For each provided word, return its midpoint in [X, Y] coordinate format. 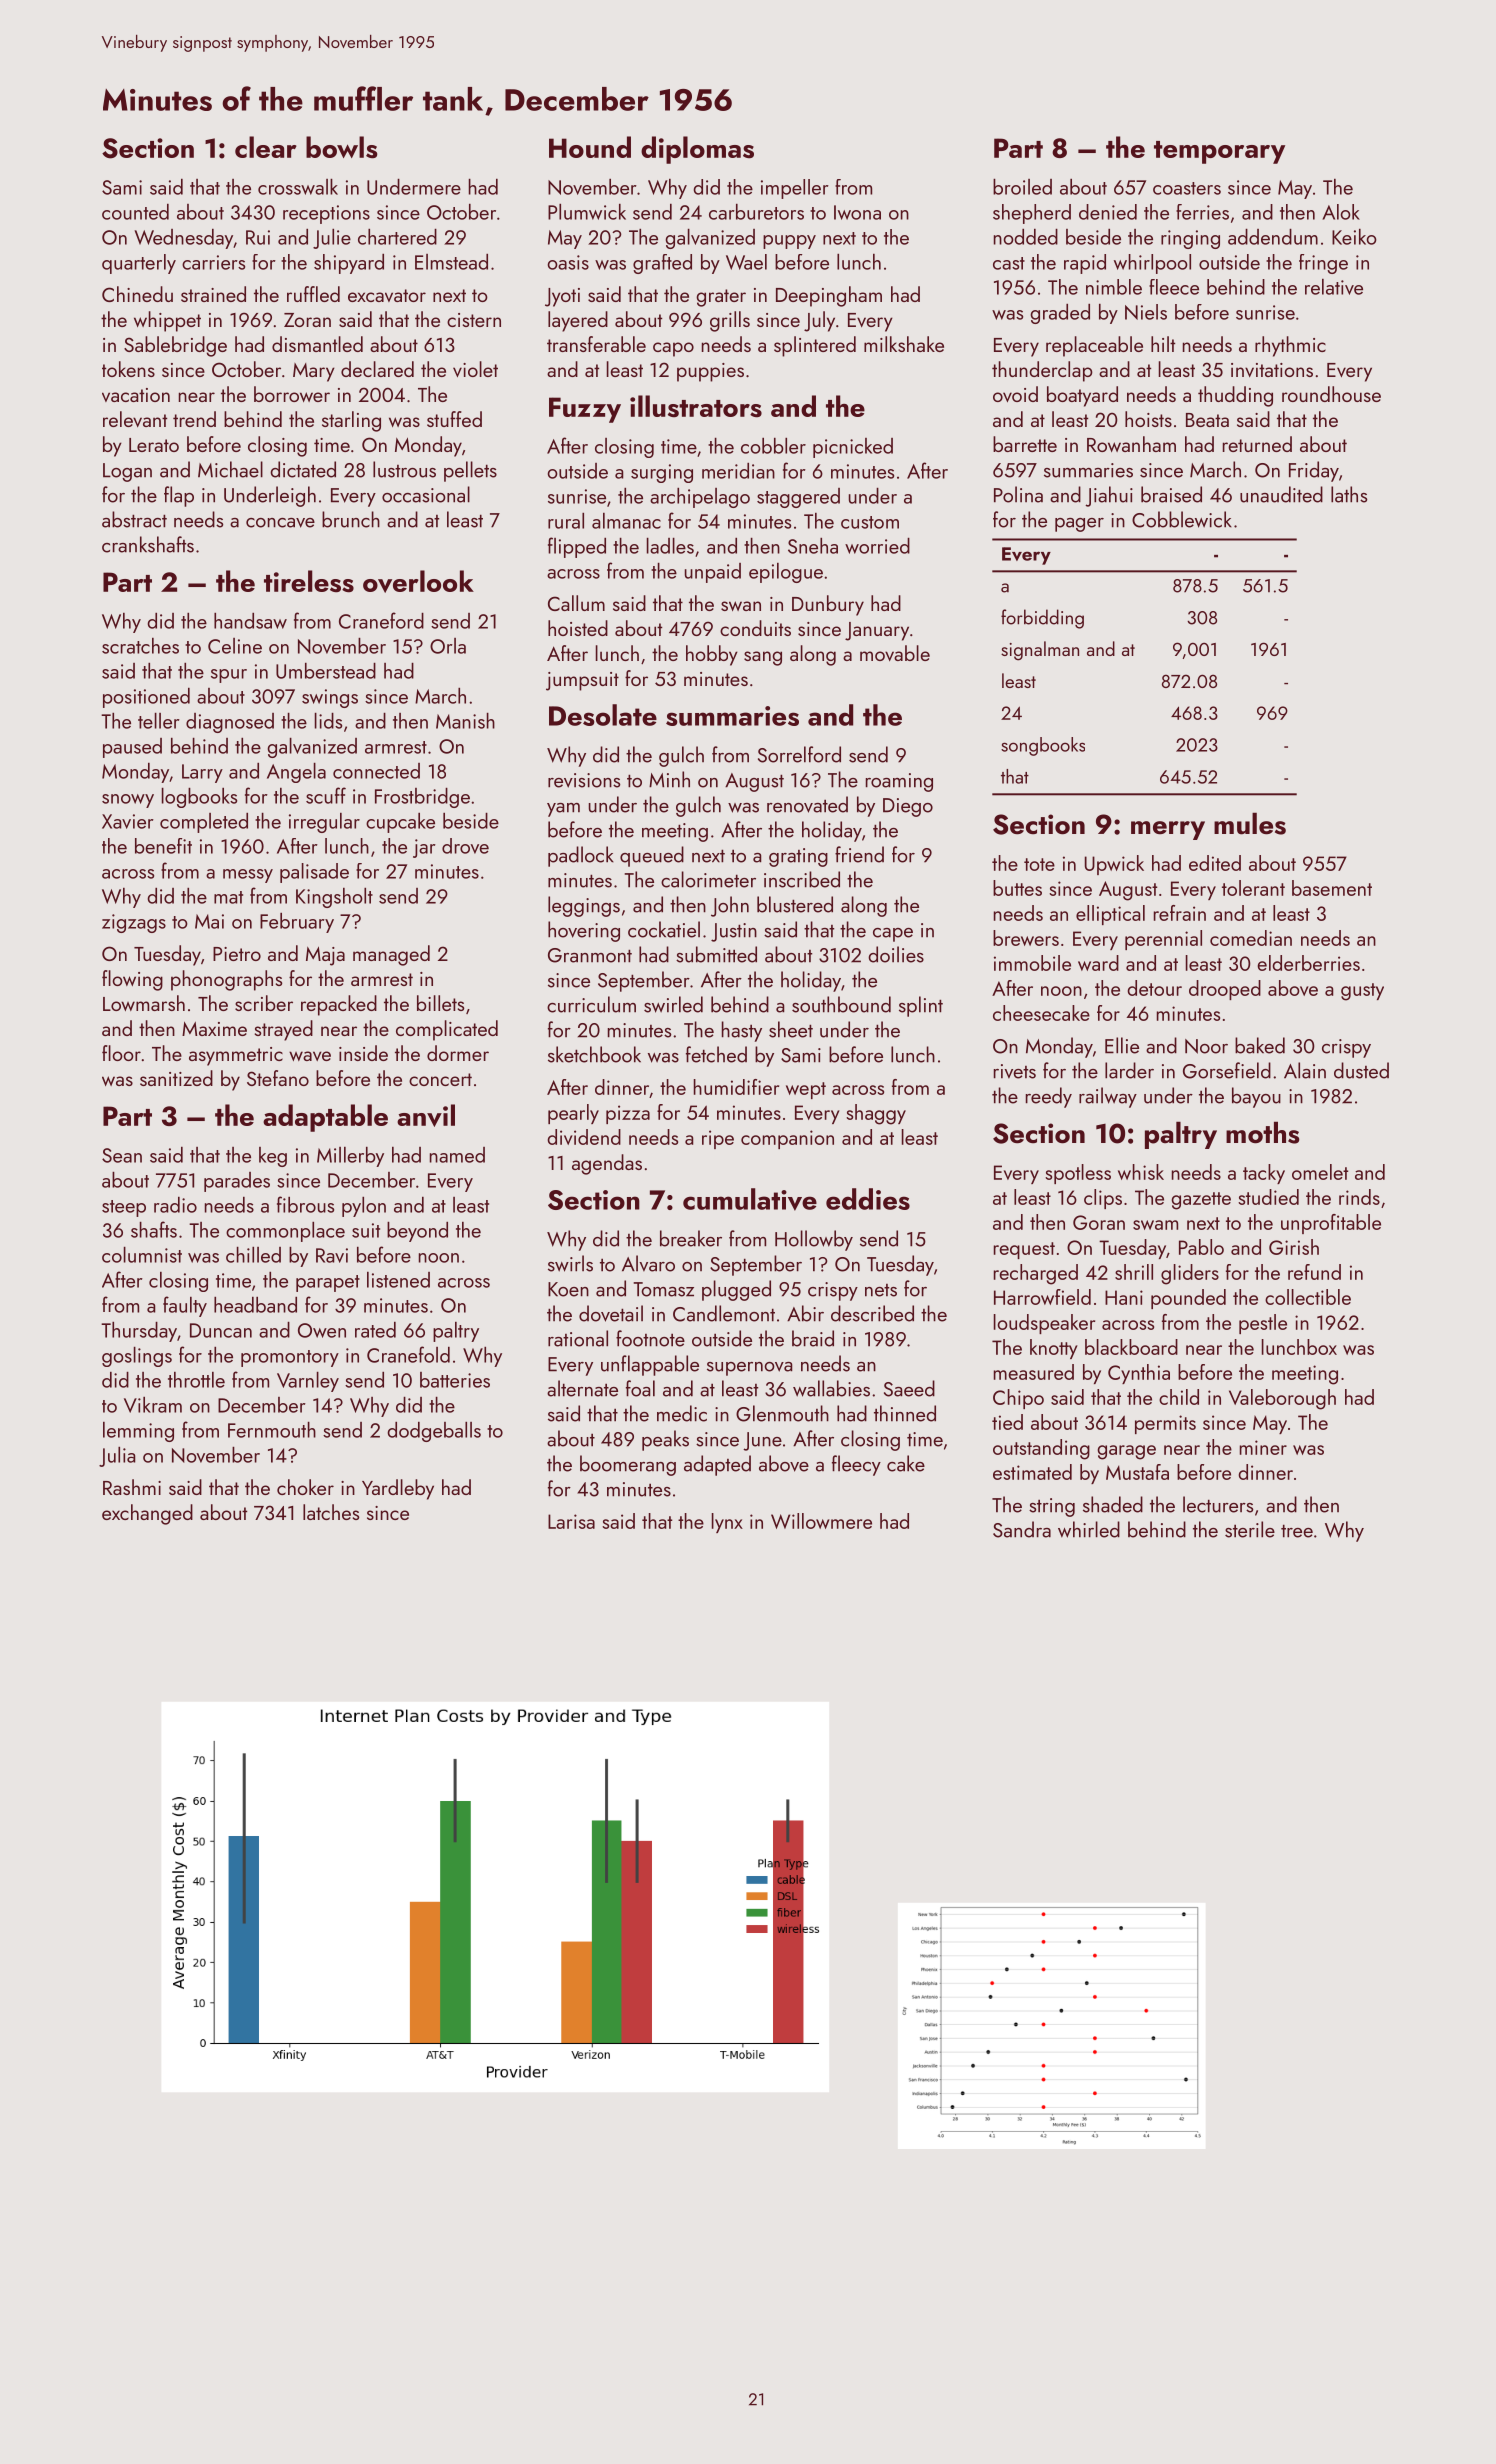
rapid [1085, 264]
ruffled [313, 294]
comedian [1251, 938]
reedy [1049, 1097]
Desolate [603, 715]
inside [363, 1053]
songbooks [1043, 746]
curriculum [591, 1004]
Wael [746, 262]
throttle [196, 1380]
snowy [128, 801]
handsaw [250, 621]
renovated [807, 804]
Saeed [909, 1388]
